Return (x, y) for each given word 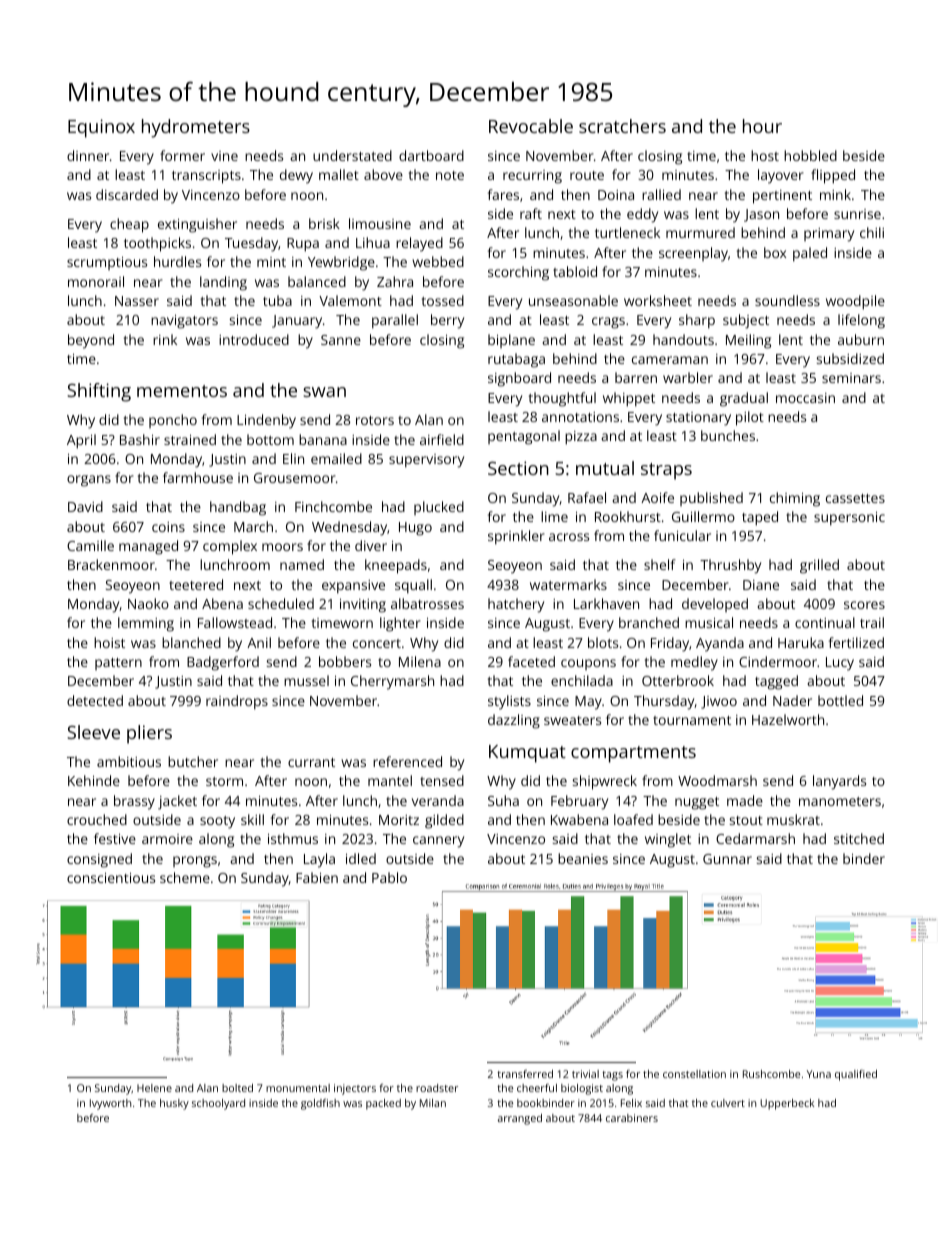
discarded (127, 194)
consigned (99, 860)
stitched (859, 838)
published (711, 499)
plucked (439, 508)
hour (762, 126)
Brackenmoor (111, 564)
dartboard (431, 155)
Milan (433, 1103)
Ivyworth (110, 1104)
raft (531, 213)
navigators (184, 322)
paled (810, 254)
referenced (407, 761)
